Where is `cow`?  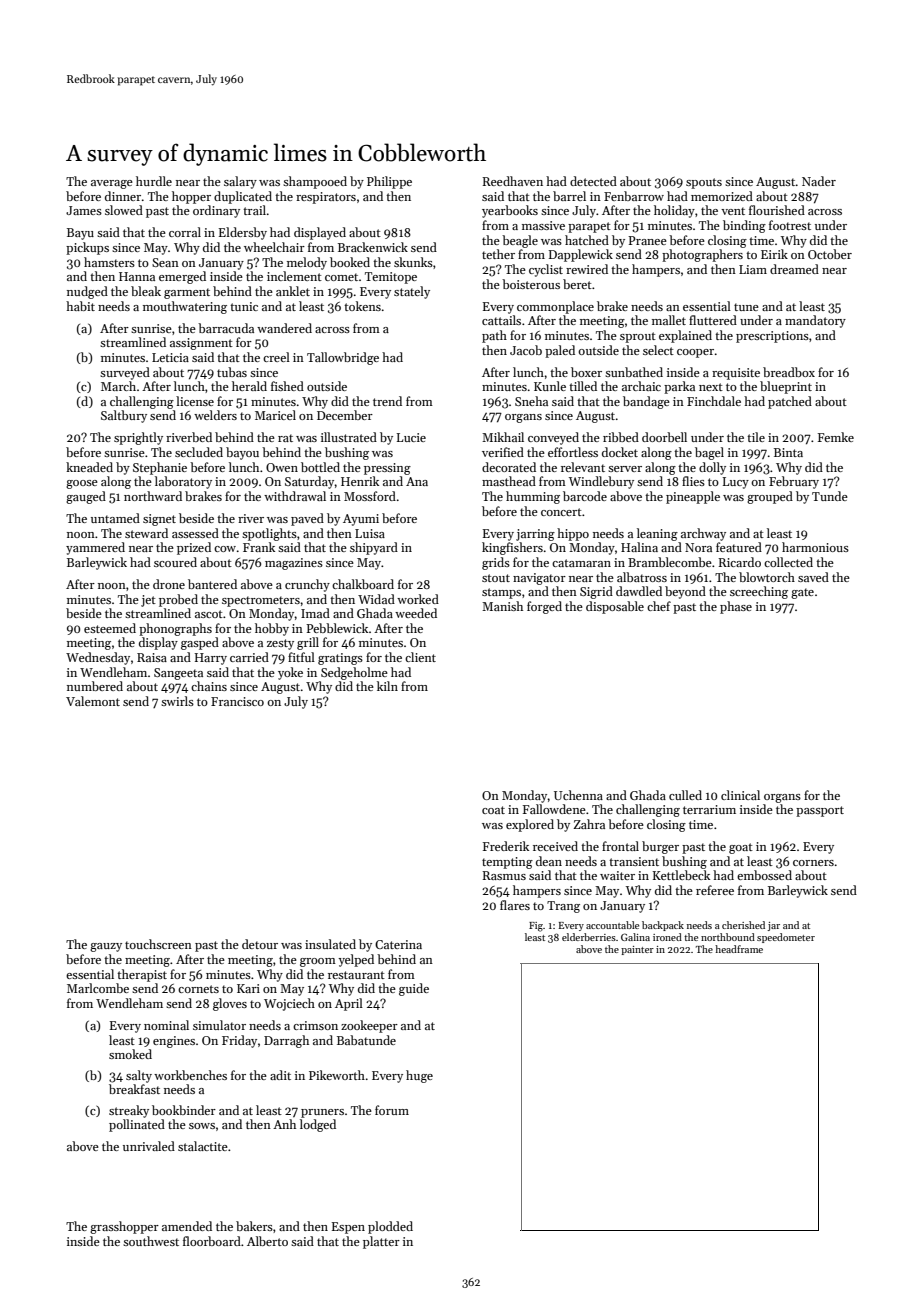
cow is located at coordinates (225, 549).
